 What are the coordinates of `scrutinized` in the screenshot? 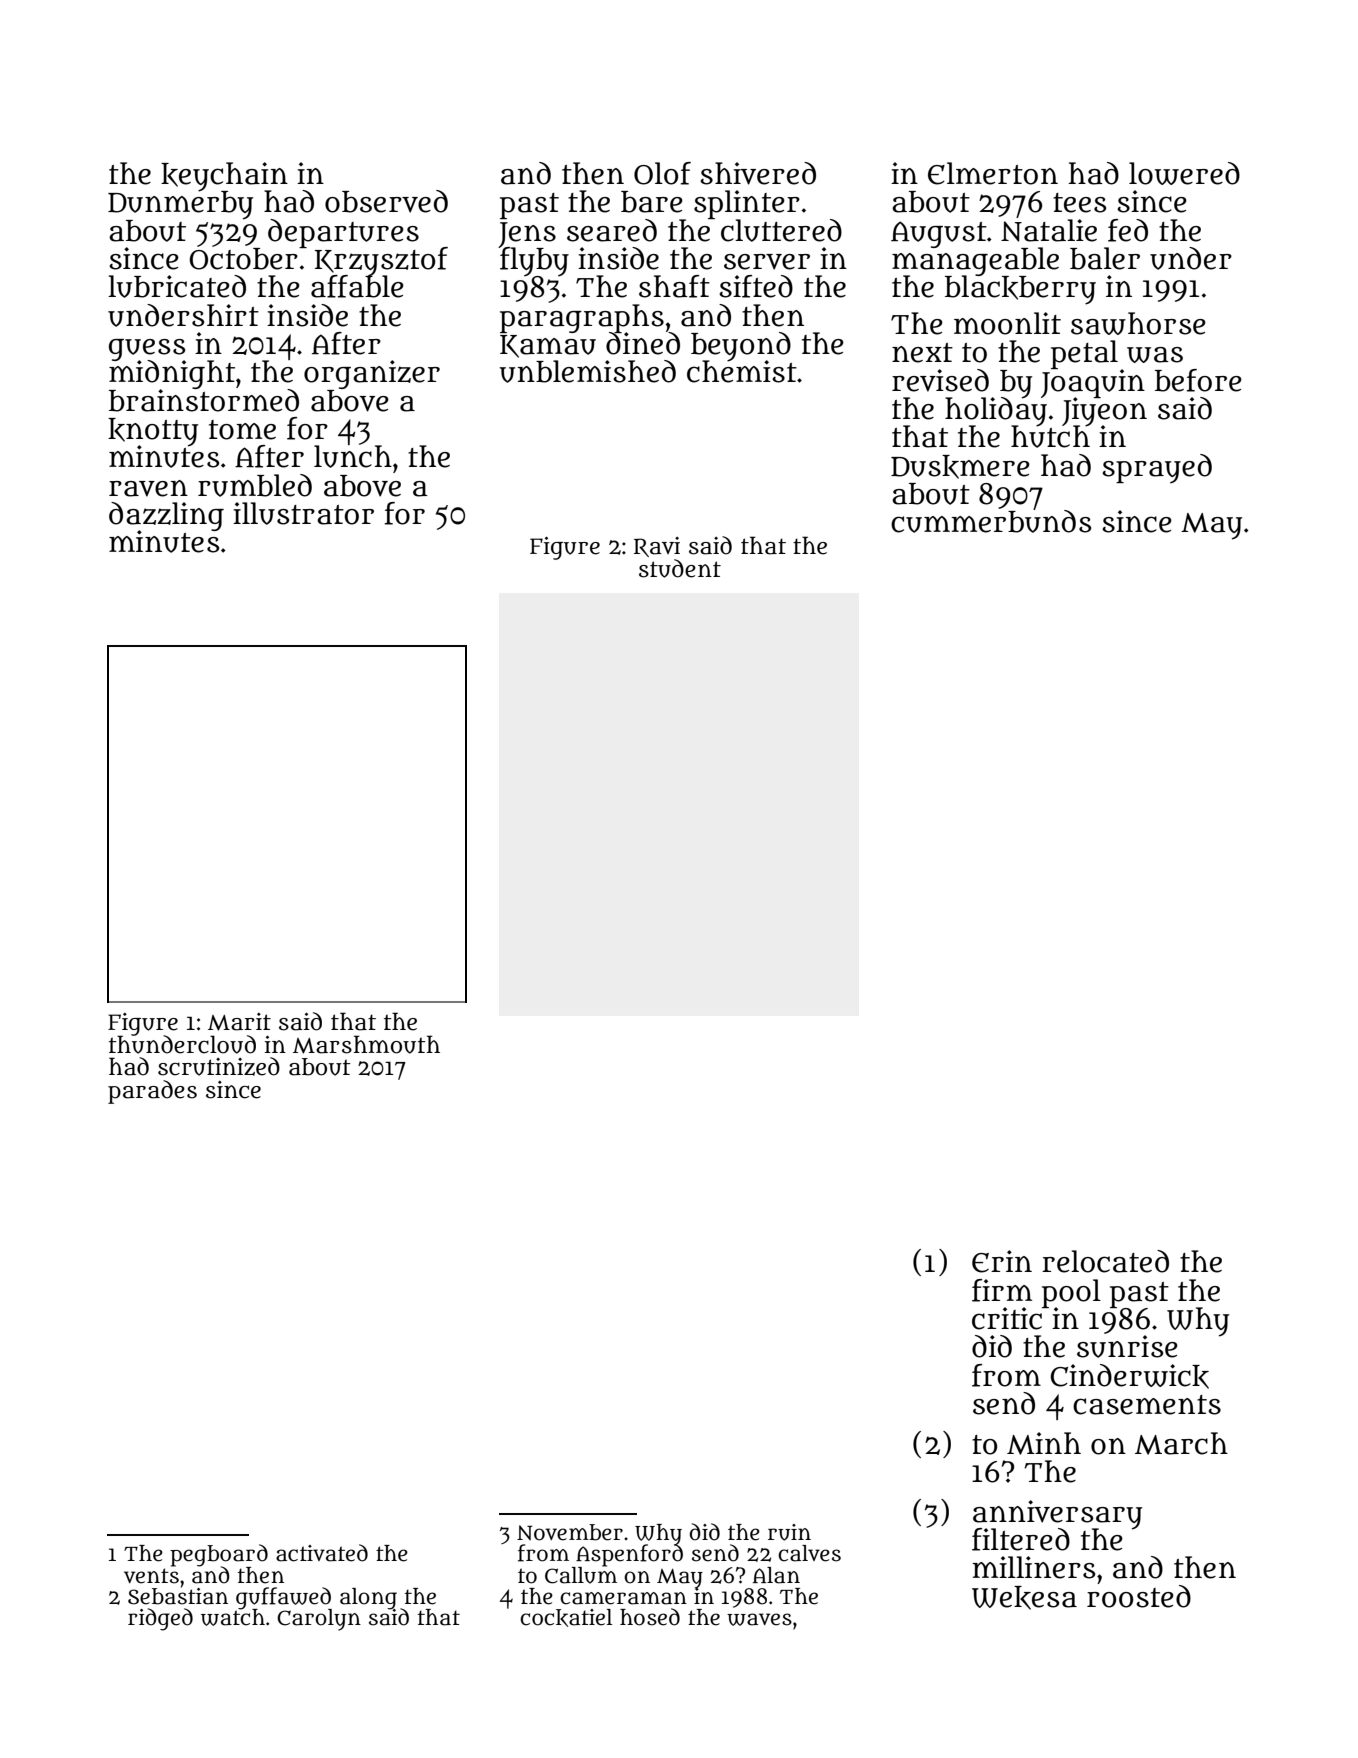 It's located at (219, 1066).
